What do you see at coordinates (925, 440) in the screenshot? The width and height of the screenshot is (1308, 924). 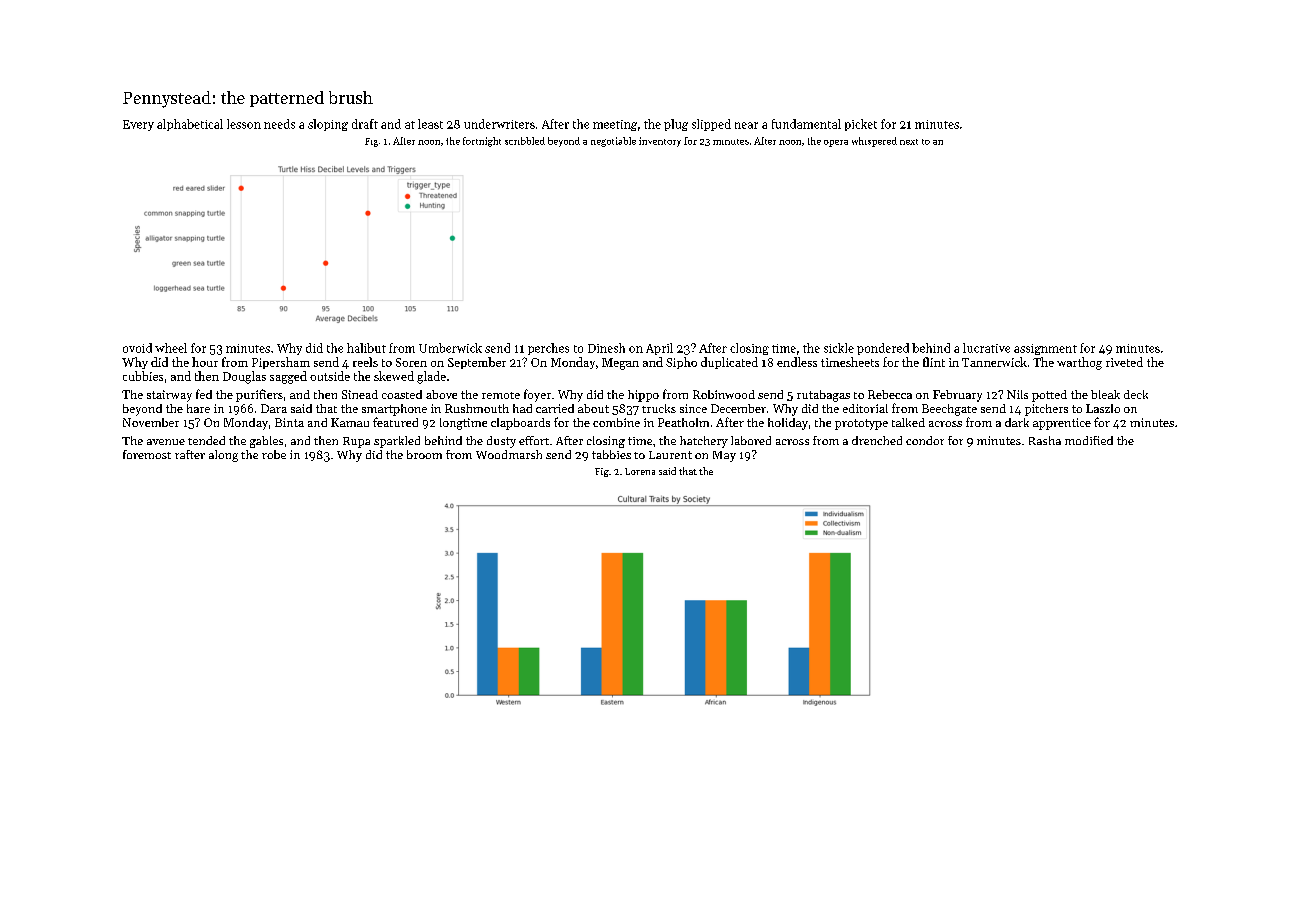 I see `condor` at bounding box center [925, 440].
